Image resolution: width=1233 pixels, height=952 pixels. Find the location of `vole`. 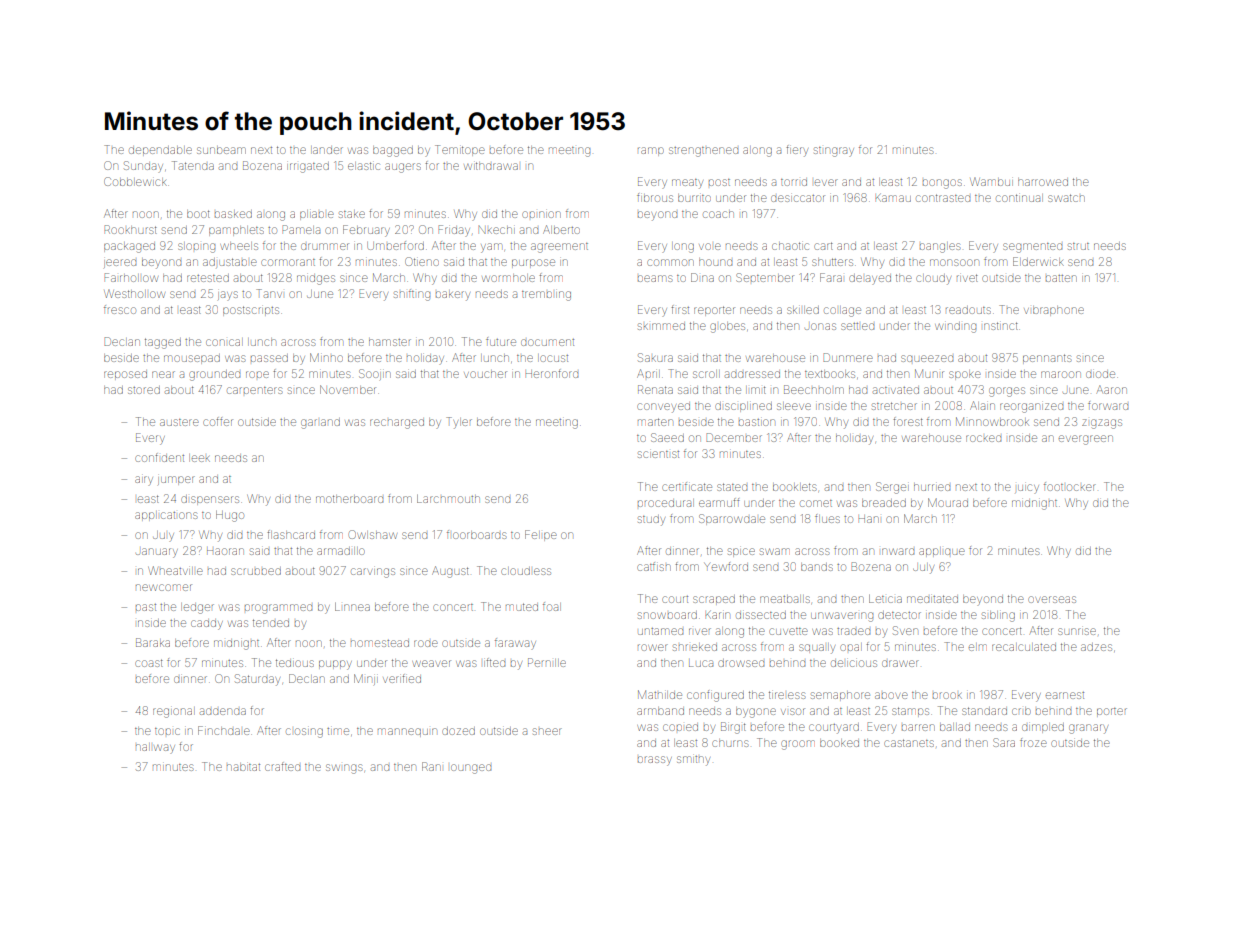

vole is located at coordinates (710, 246).
